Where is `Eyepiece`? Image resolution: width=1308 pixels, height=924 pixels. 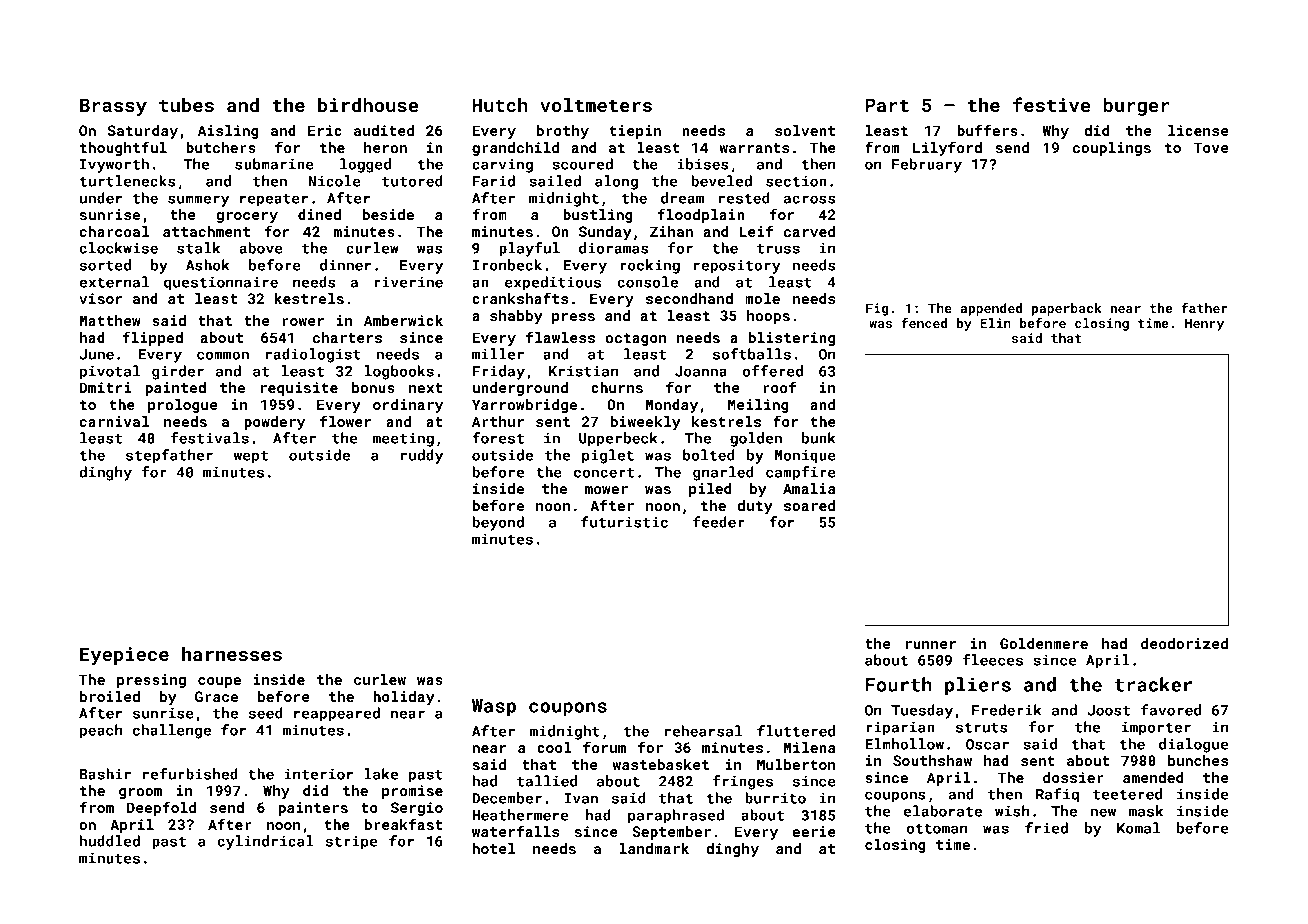
Eyepiece is located at coordinates (124, 656).
